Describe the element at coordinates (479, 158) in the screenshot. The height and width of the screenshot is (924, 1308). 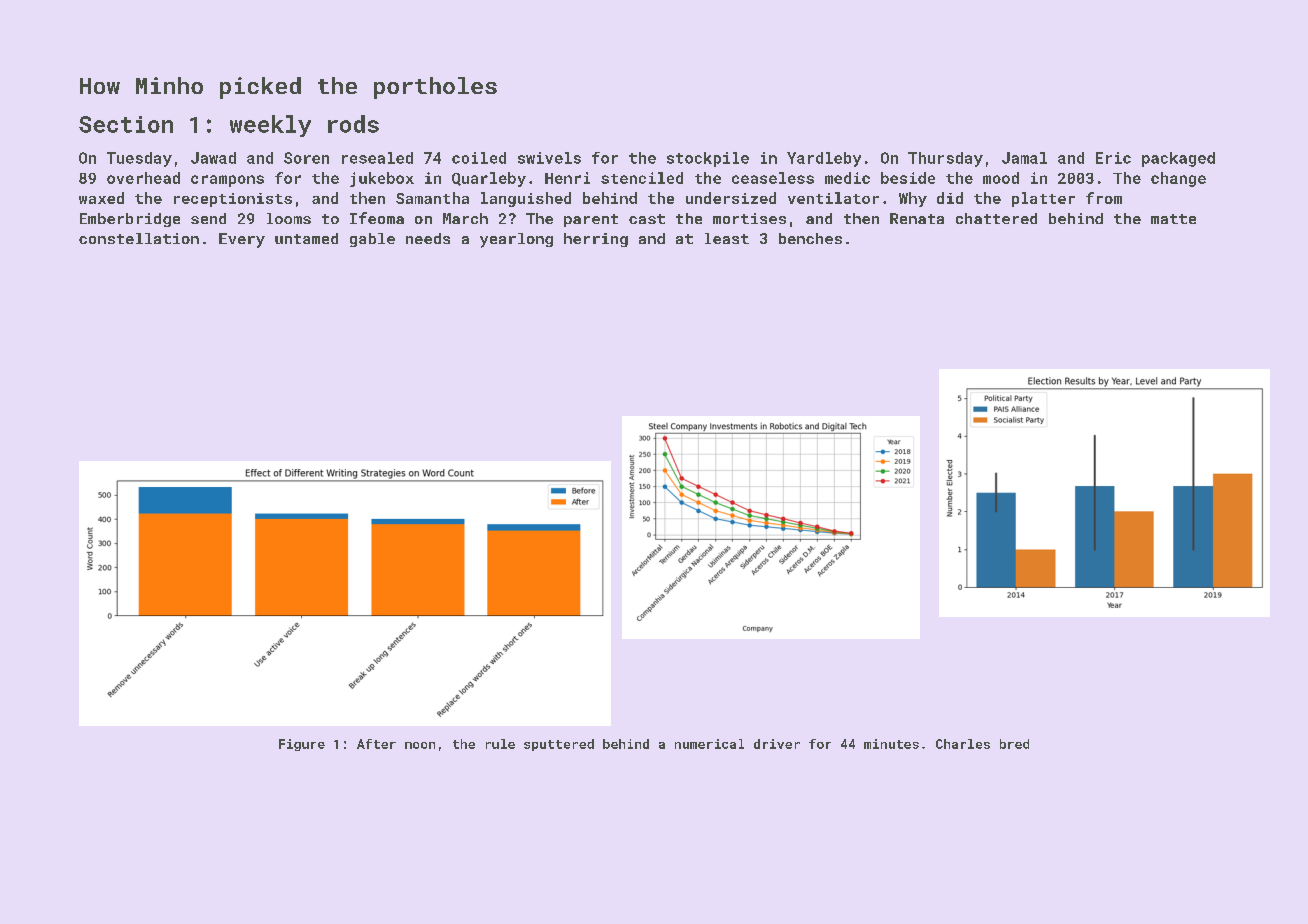
I see `coiled` at that location.
